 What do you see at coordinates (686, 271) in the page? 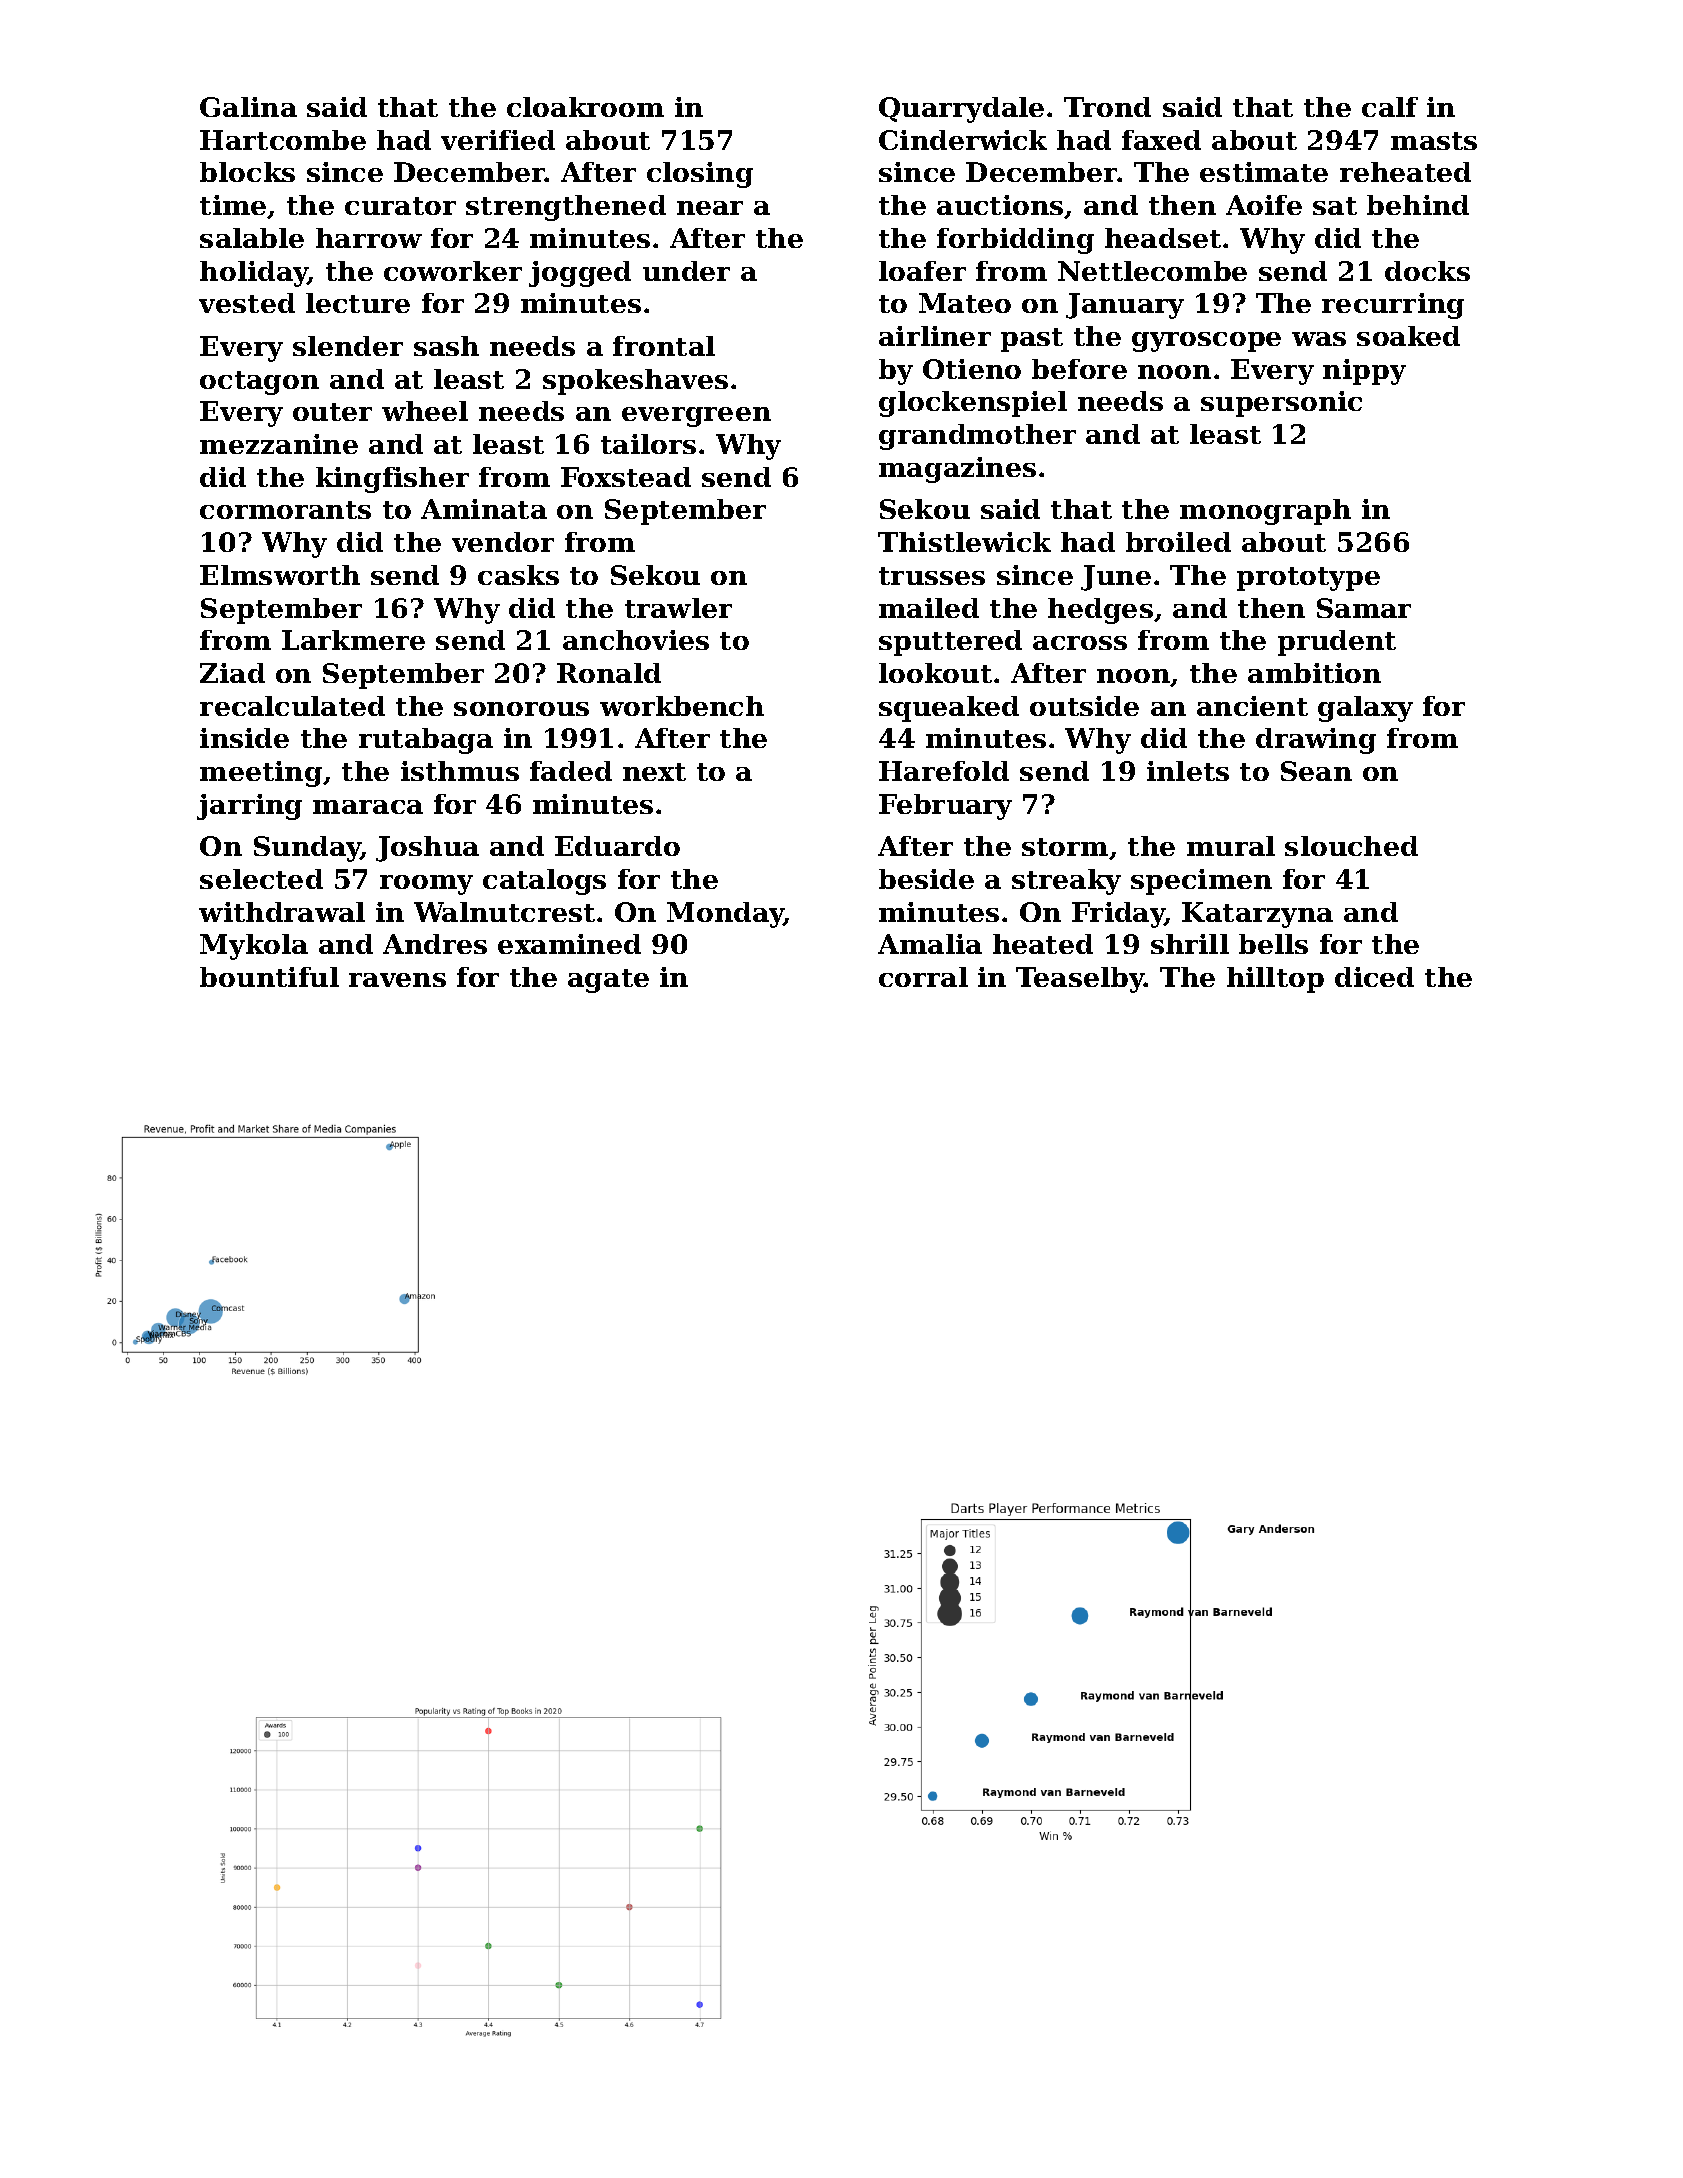
I see `under` at bounding box center [686, 271].
